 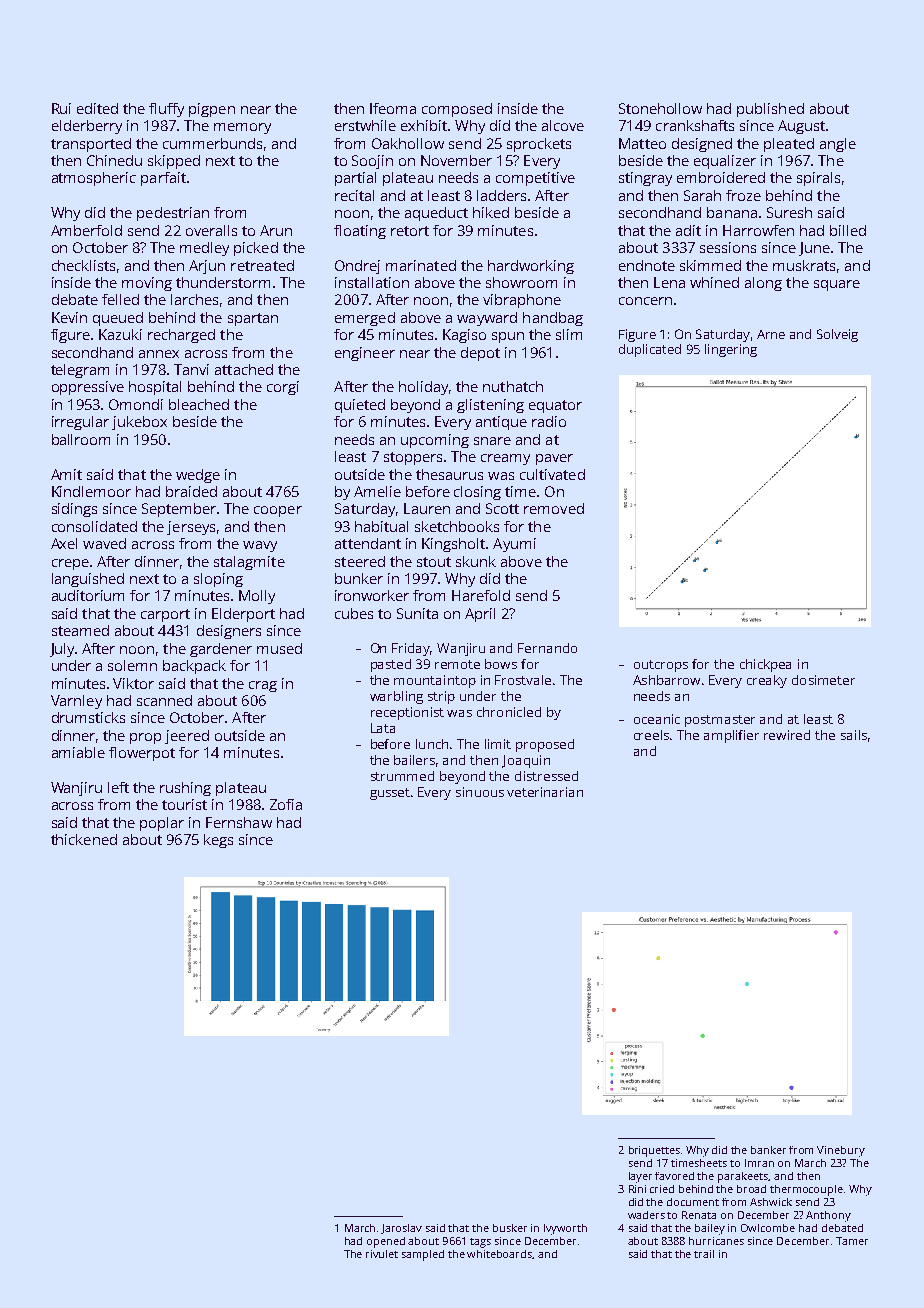 I want to click on Suresh, so click(x=789, y=212).
